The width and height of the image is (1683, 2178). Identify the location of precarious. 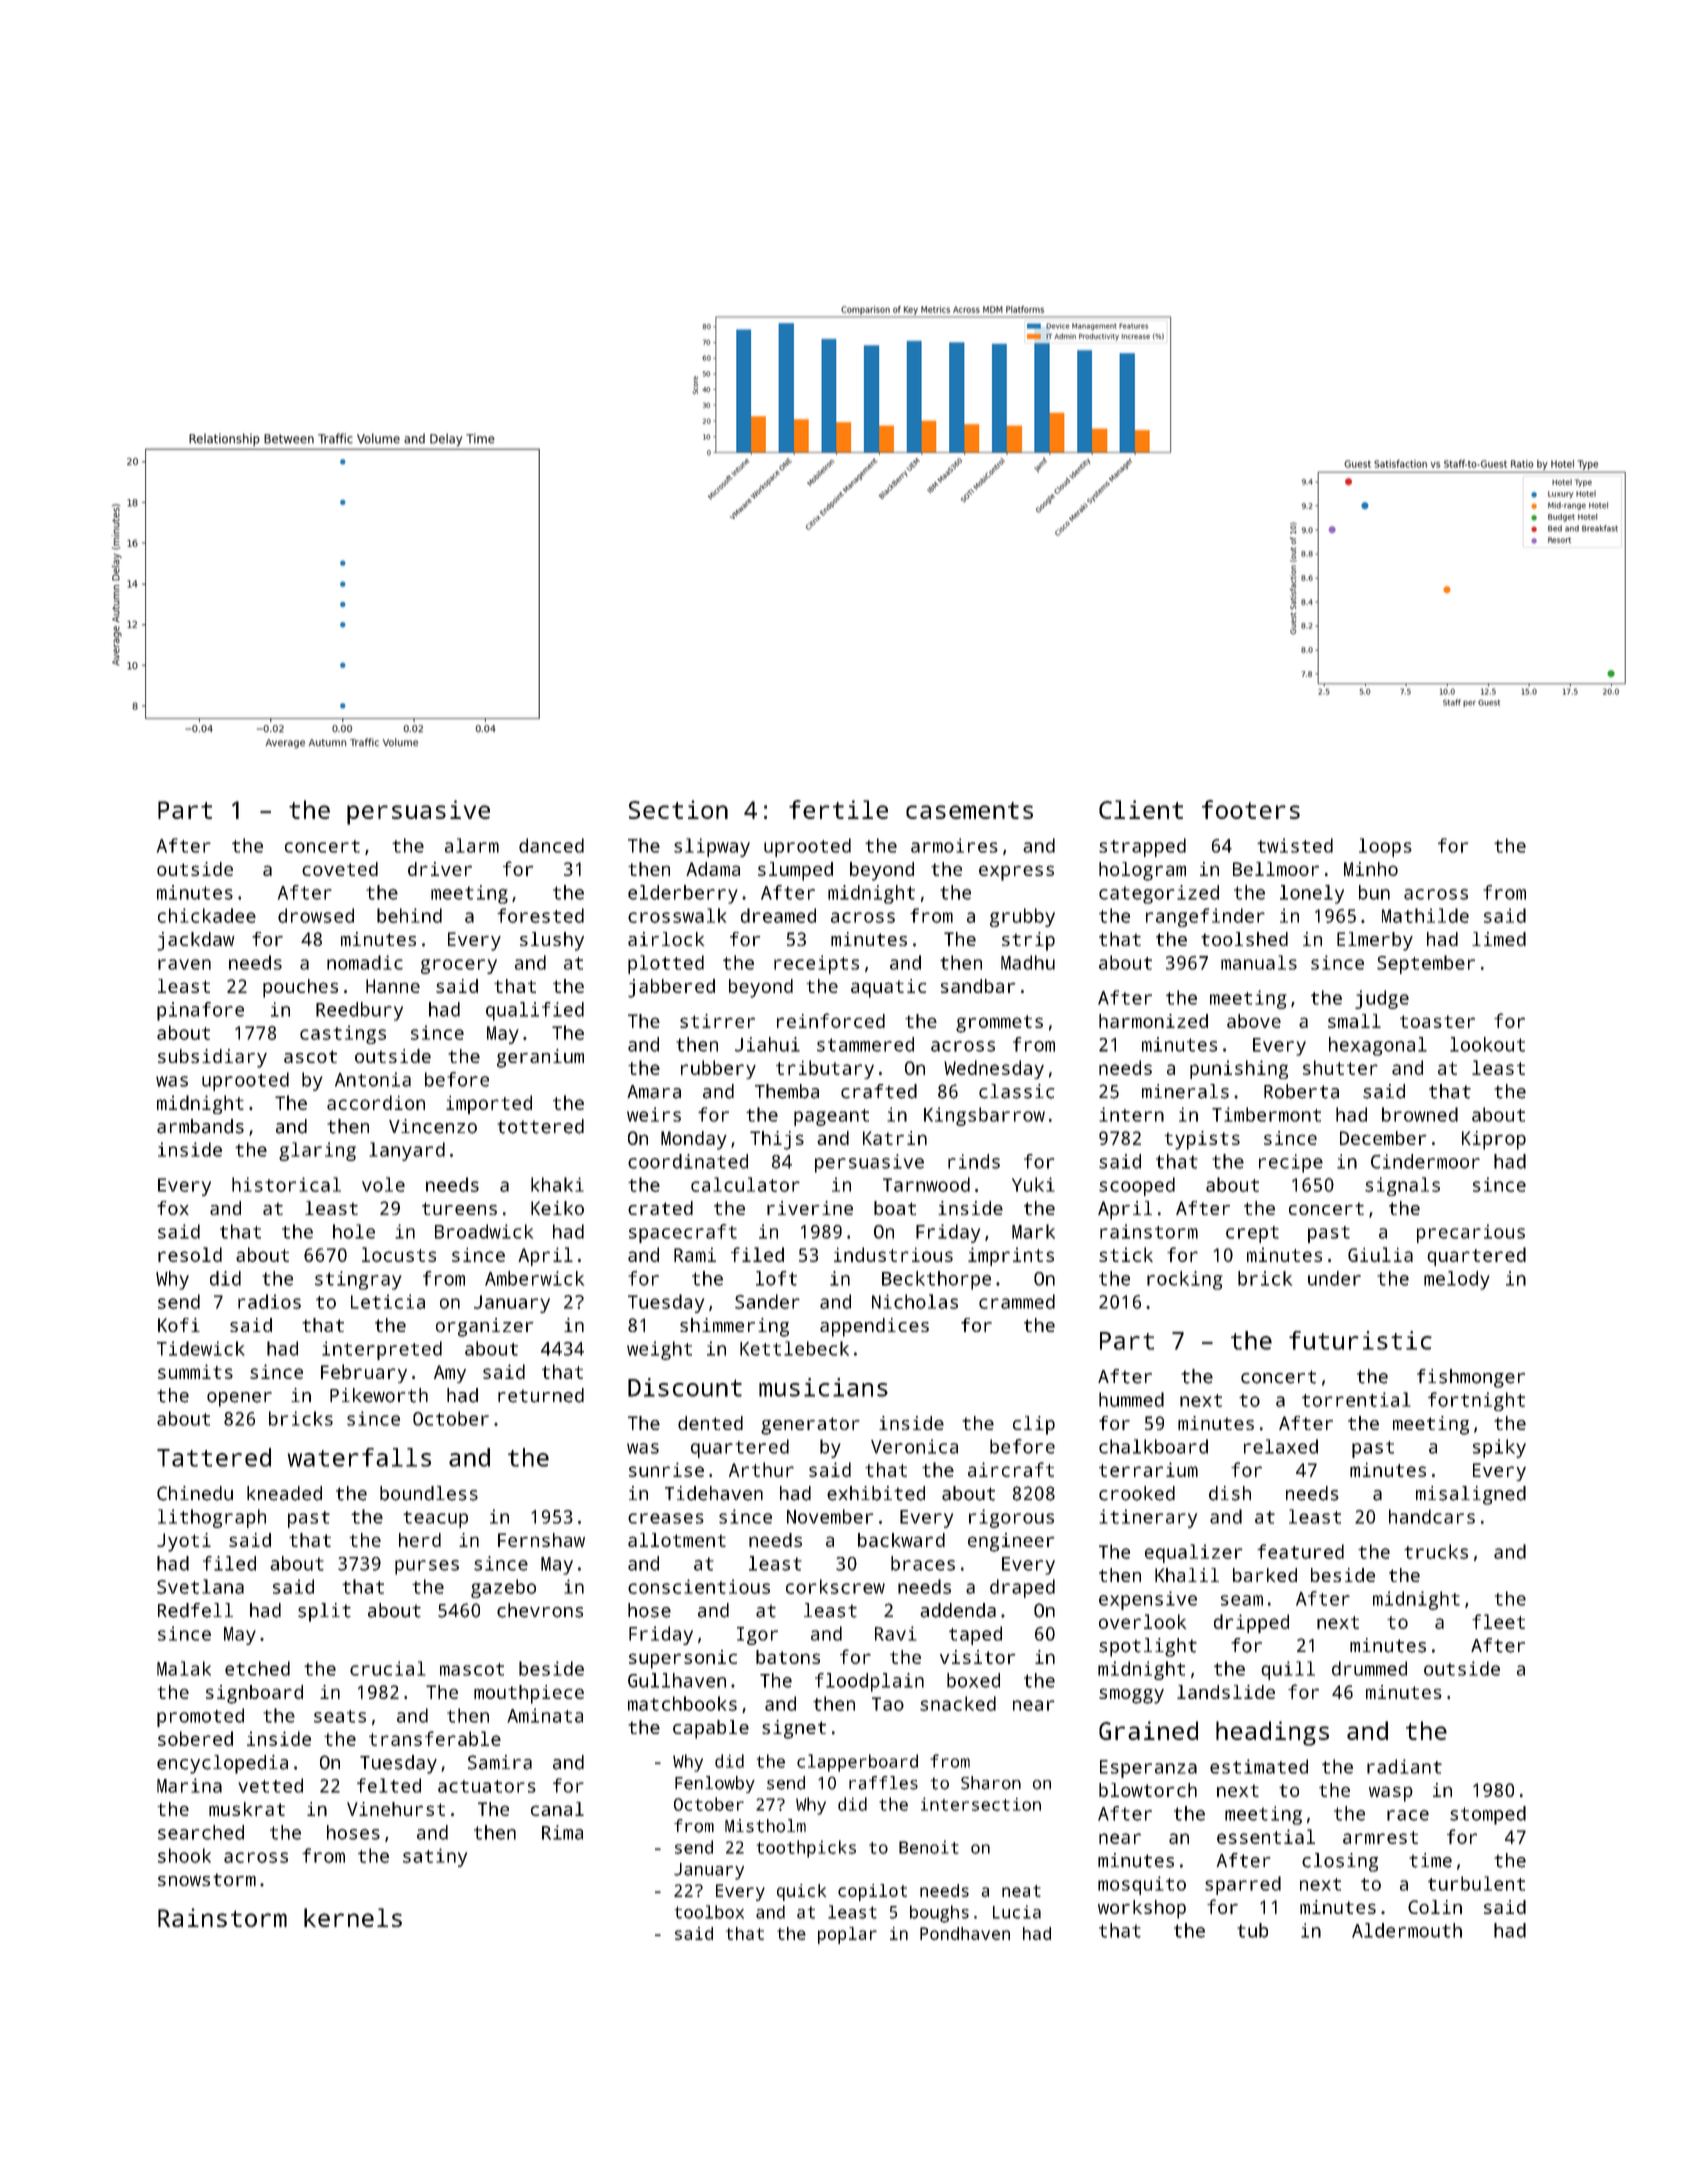
(1471, 1233).
